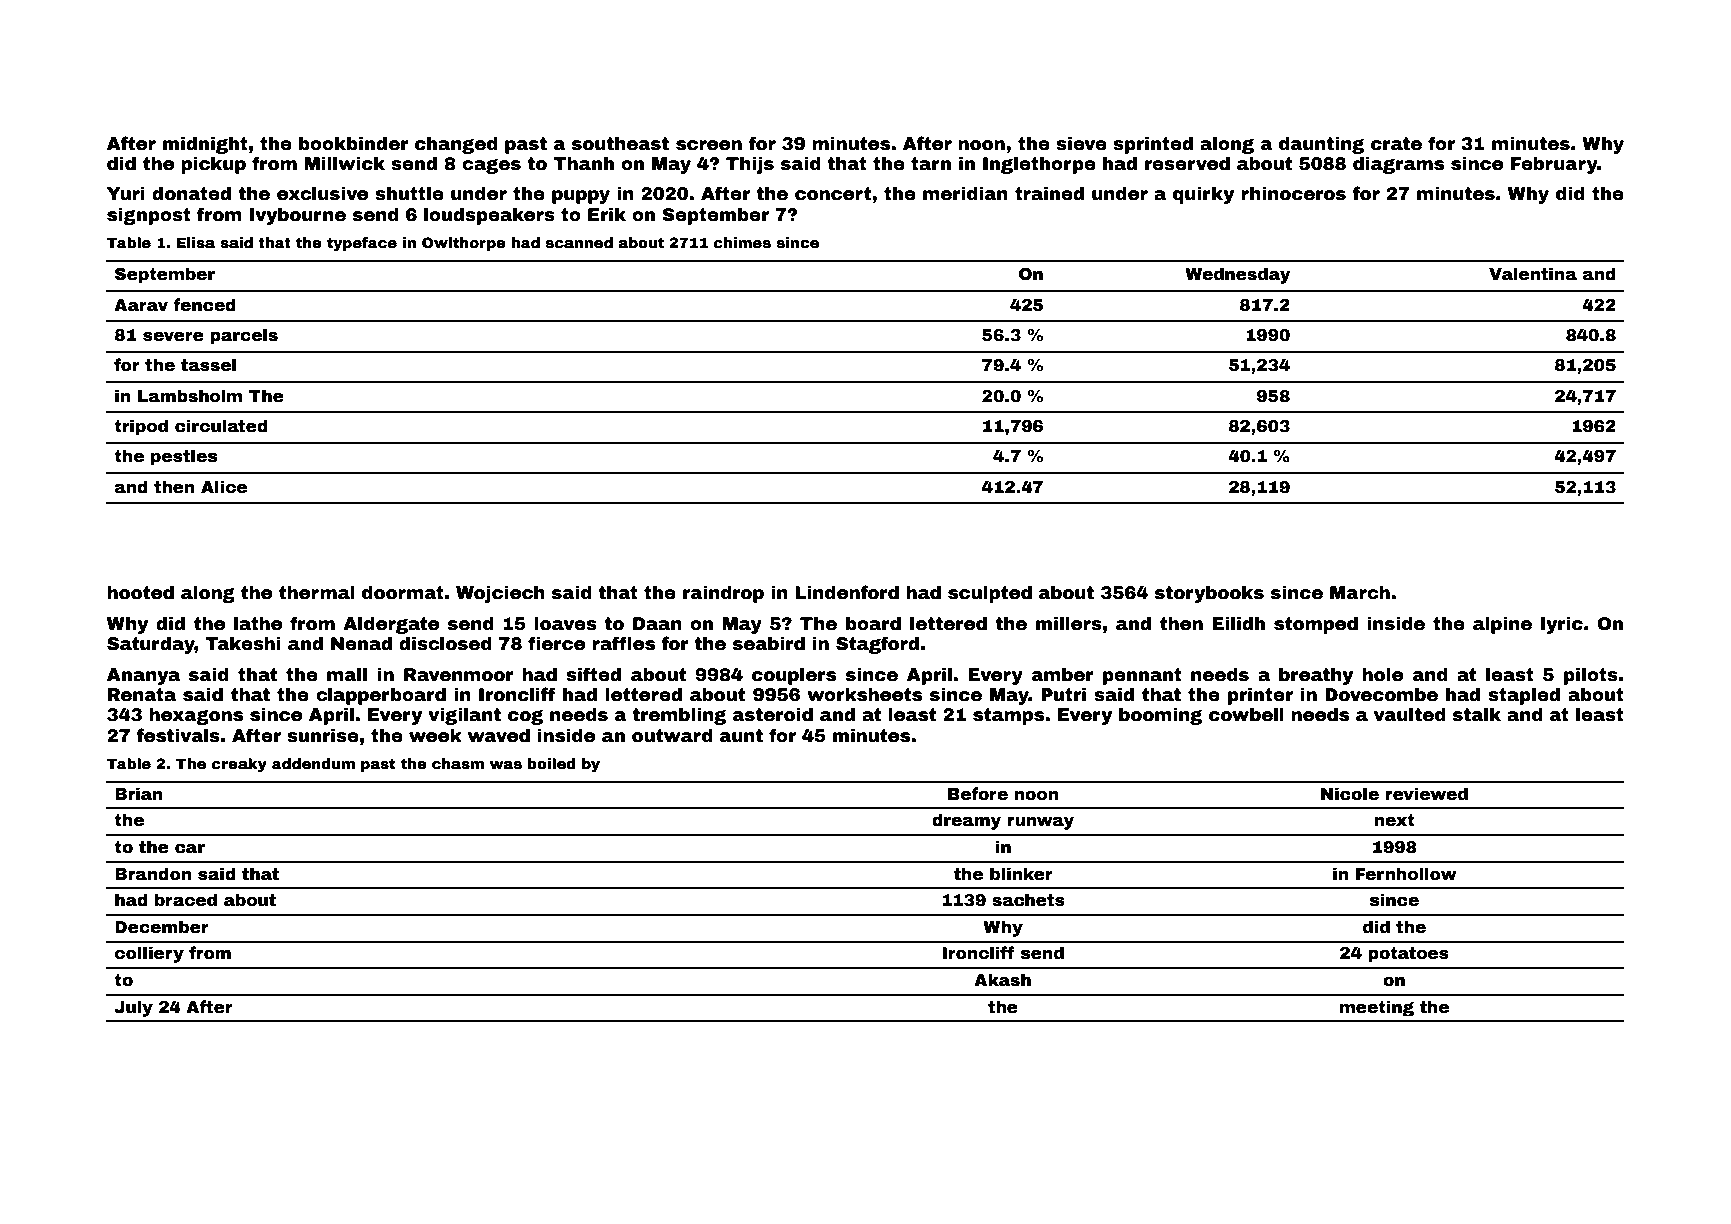 This screenshot has height=1224, width=1731. What do you see at coordinates (354, 143) in the screenshot?
I see `bookbinder` at bounding box center [354, 143].
